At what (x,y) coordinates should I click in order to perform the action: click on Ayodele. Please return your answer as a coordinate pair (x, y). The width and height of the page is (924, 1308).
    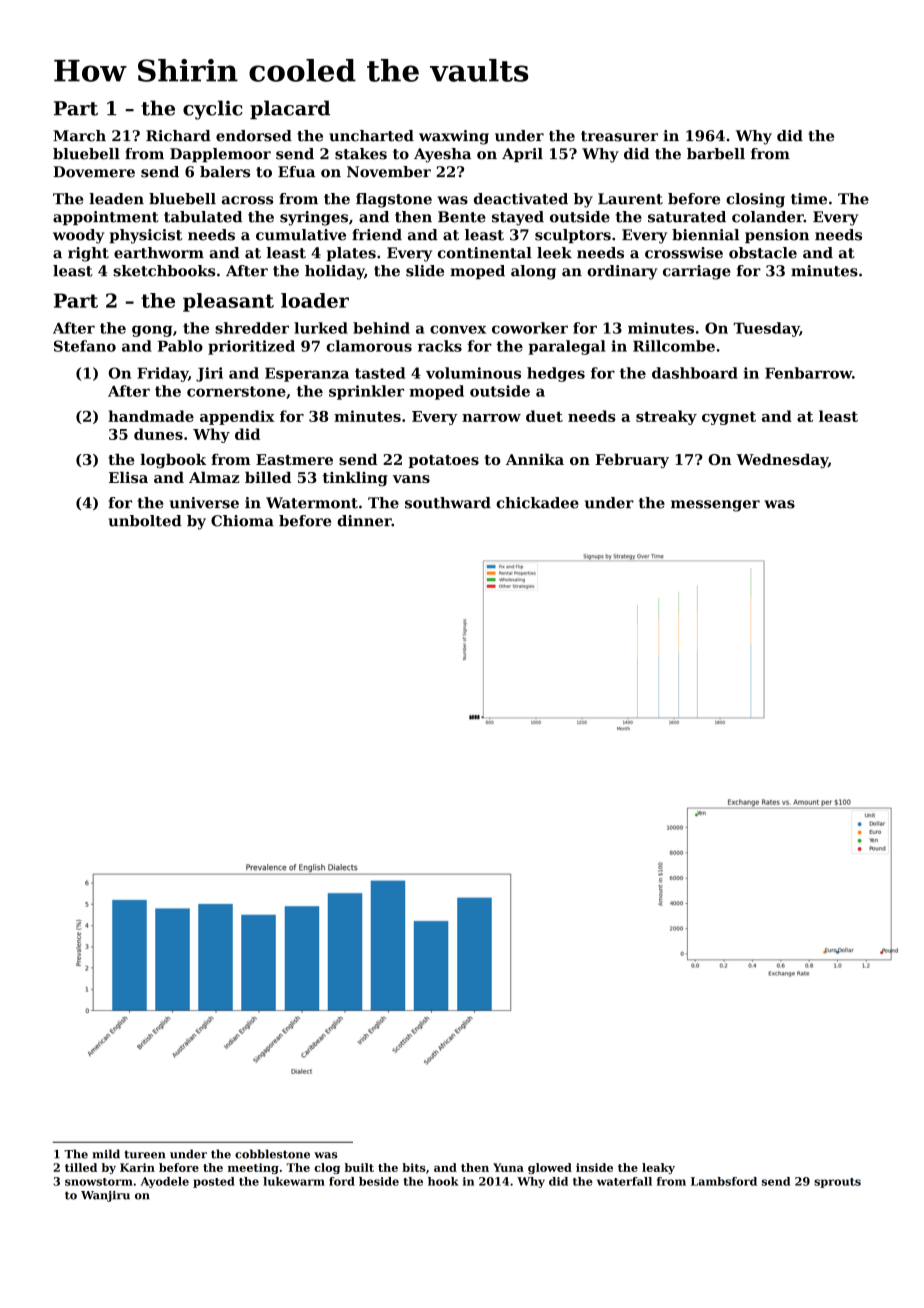
    Looking at the image, I should click on (165, 1182).
